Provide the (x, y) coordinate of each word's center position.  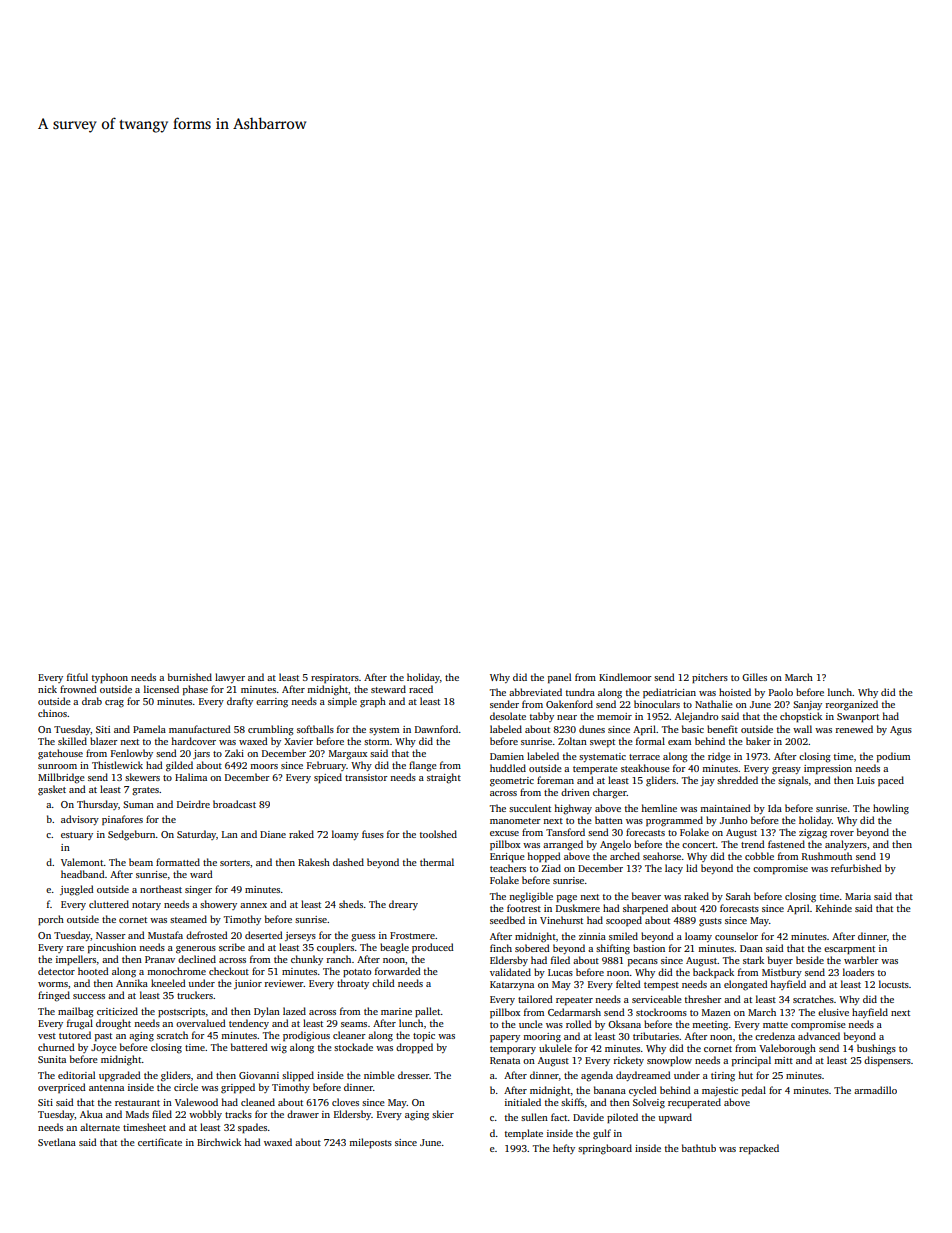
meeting (710, 1026)
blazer (104, 741)
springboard (605, 1149)
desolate (508, 716)
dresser (413, 1075)
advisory (80, 820)
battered (249, 1047)
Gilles (754, 677)
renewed (854, 729)
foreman (555, 780)
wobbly (205, 1115)
